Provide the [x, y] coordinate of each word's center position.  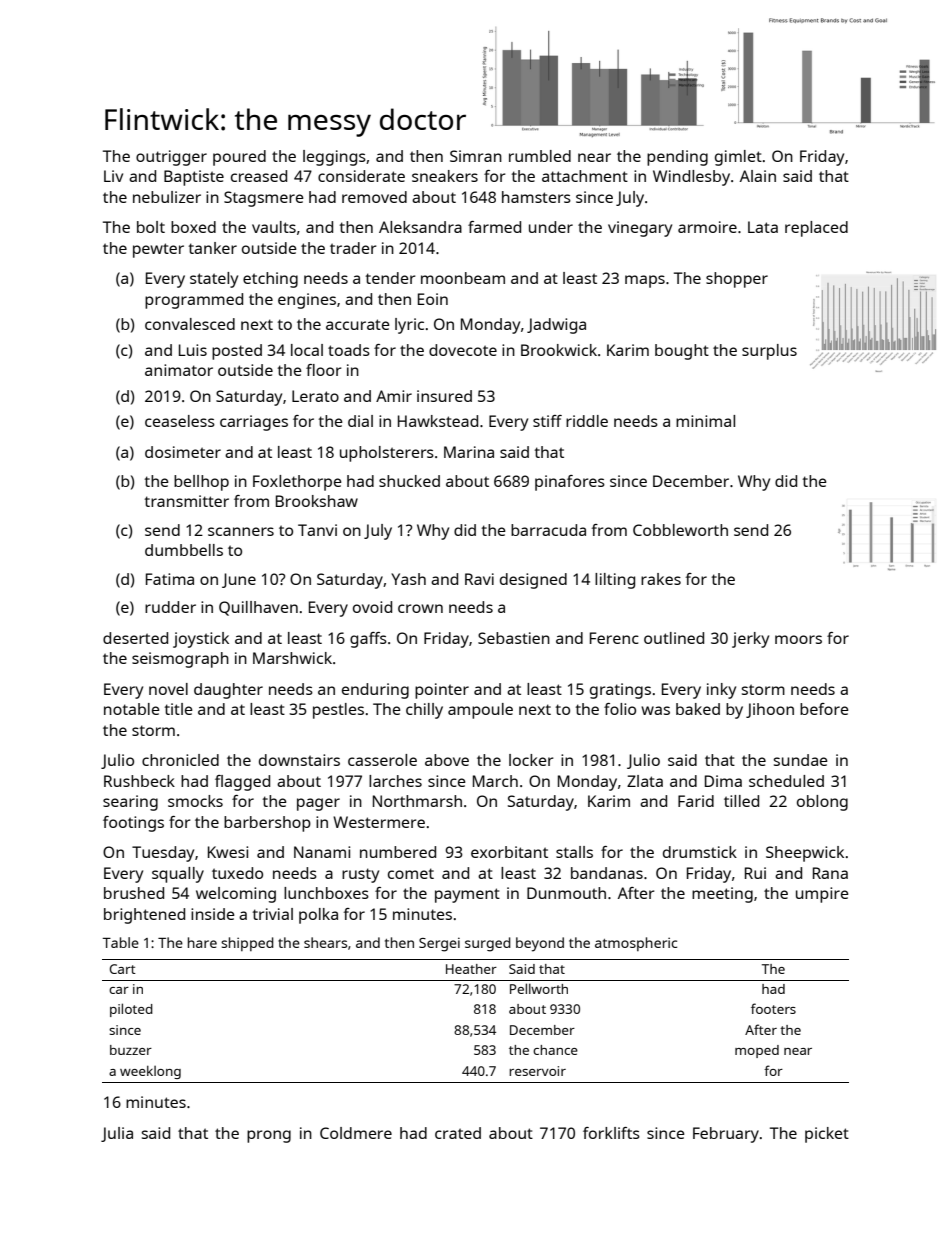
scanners [241, 531]
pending [677, 158]
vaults [274, 227]
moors [798, 639]
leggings [334, 158]
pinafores [570, 483]
